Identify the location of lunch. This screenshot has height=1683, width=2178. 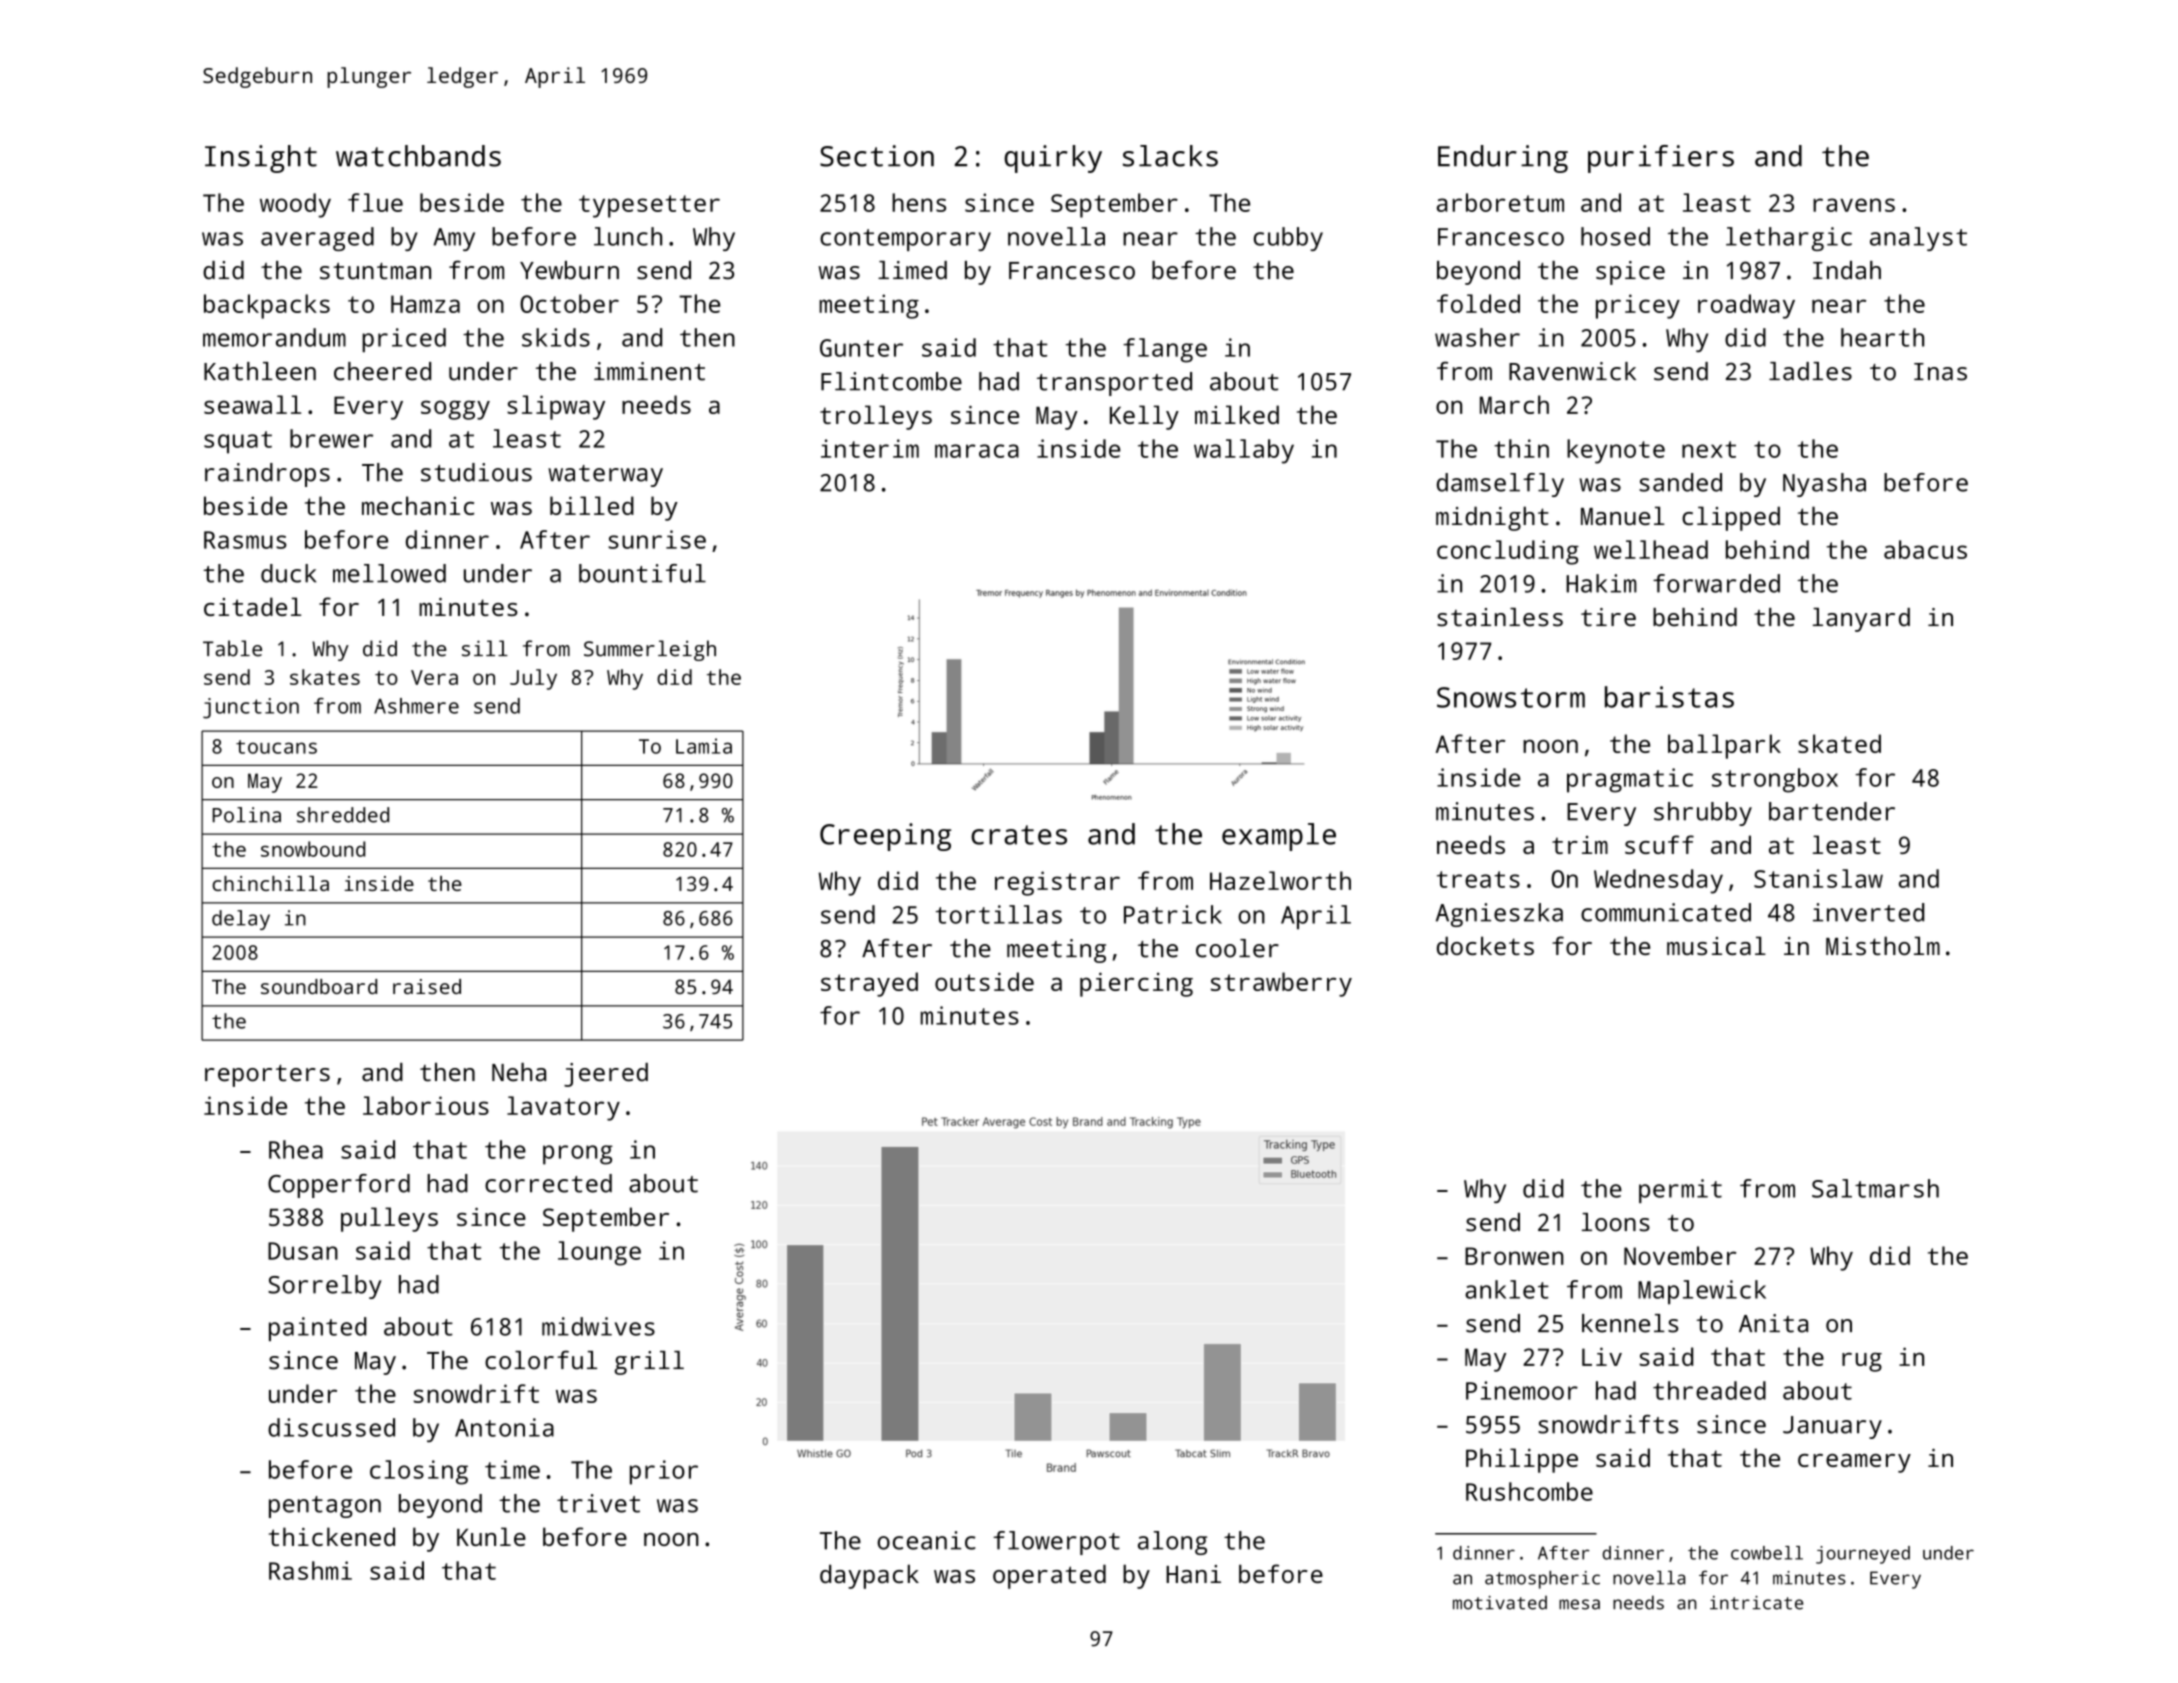
(628, 236).
